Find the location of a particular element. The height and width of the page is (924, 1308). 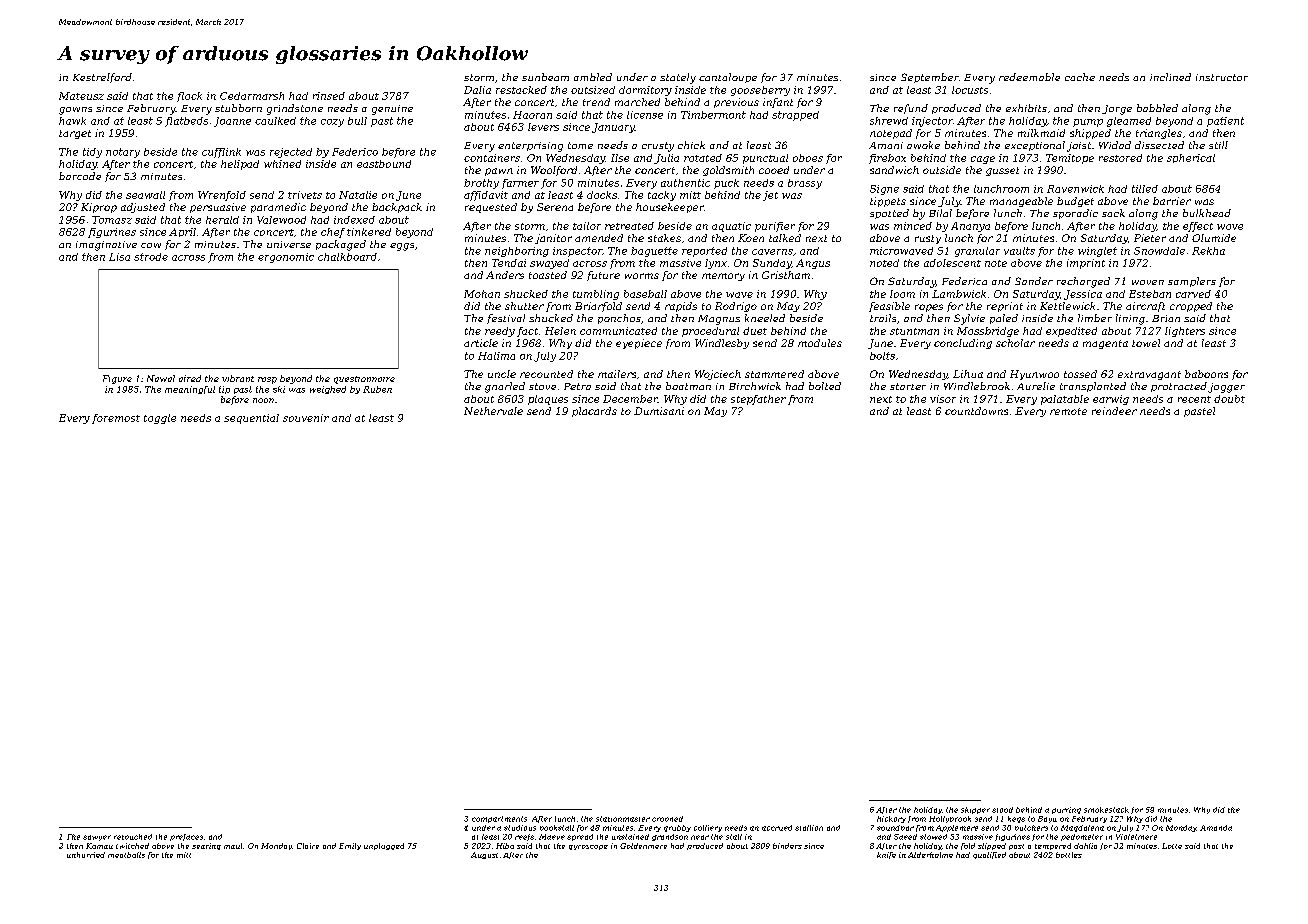

reported is located at coordinates (704, 252).
